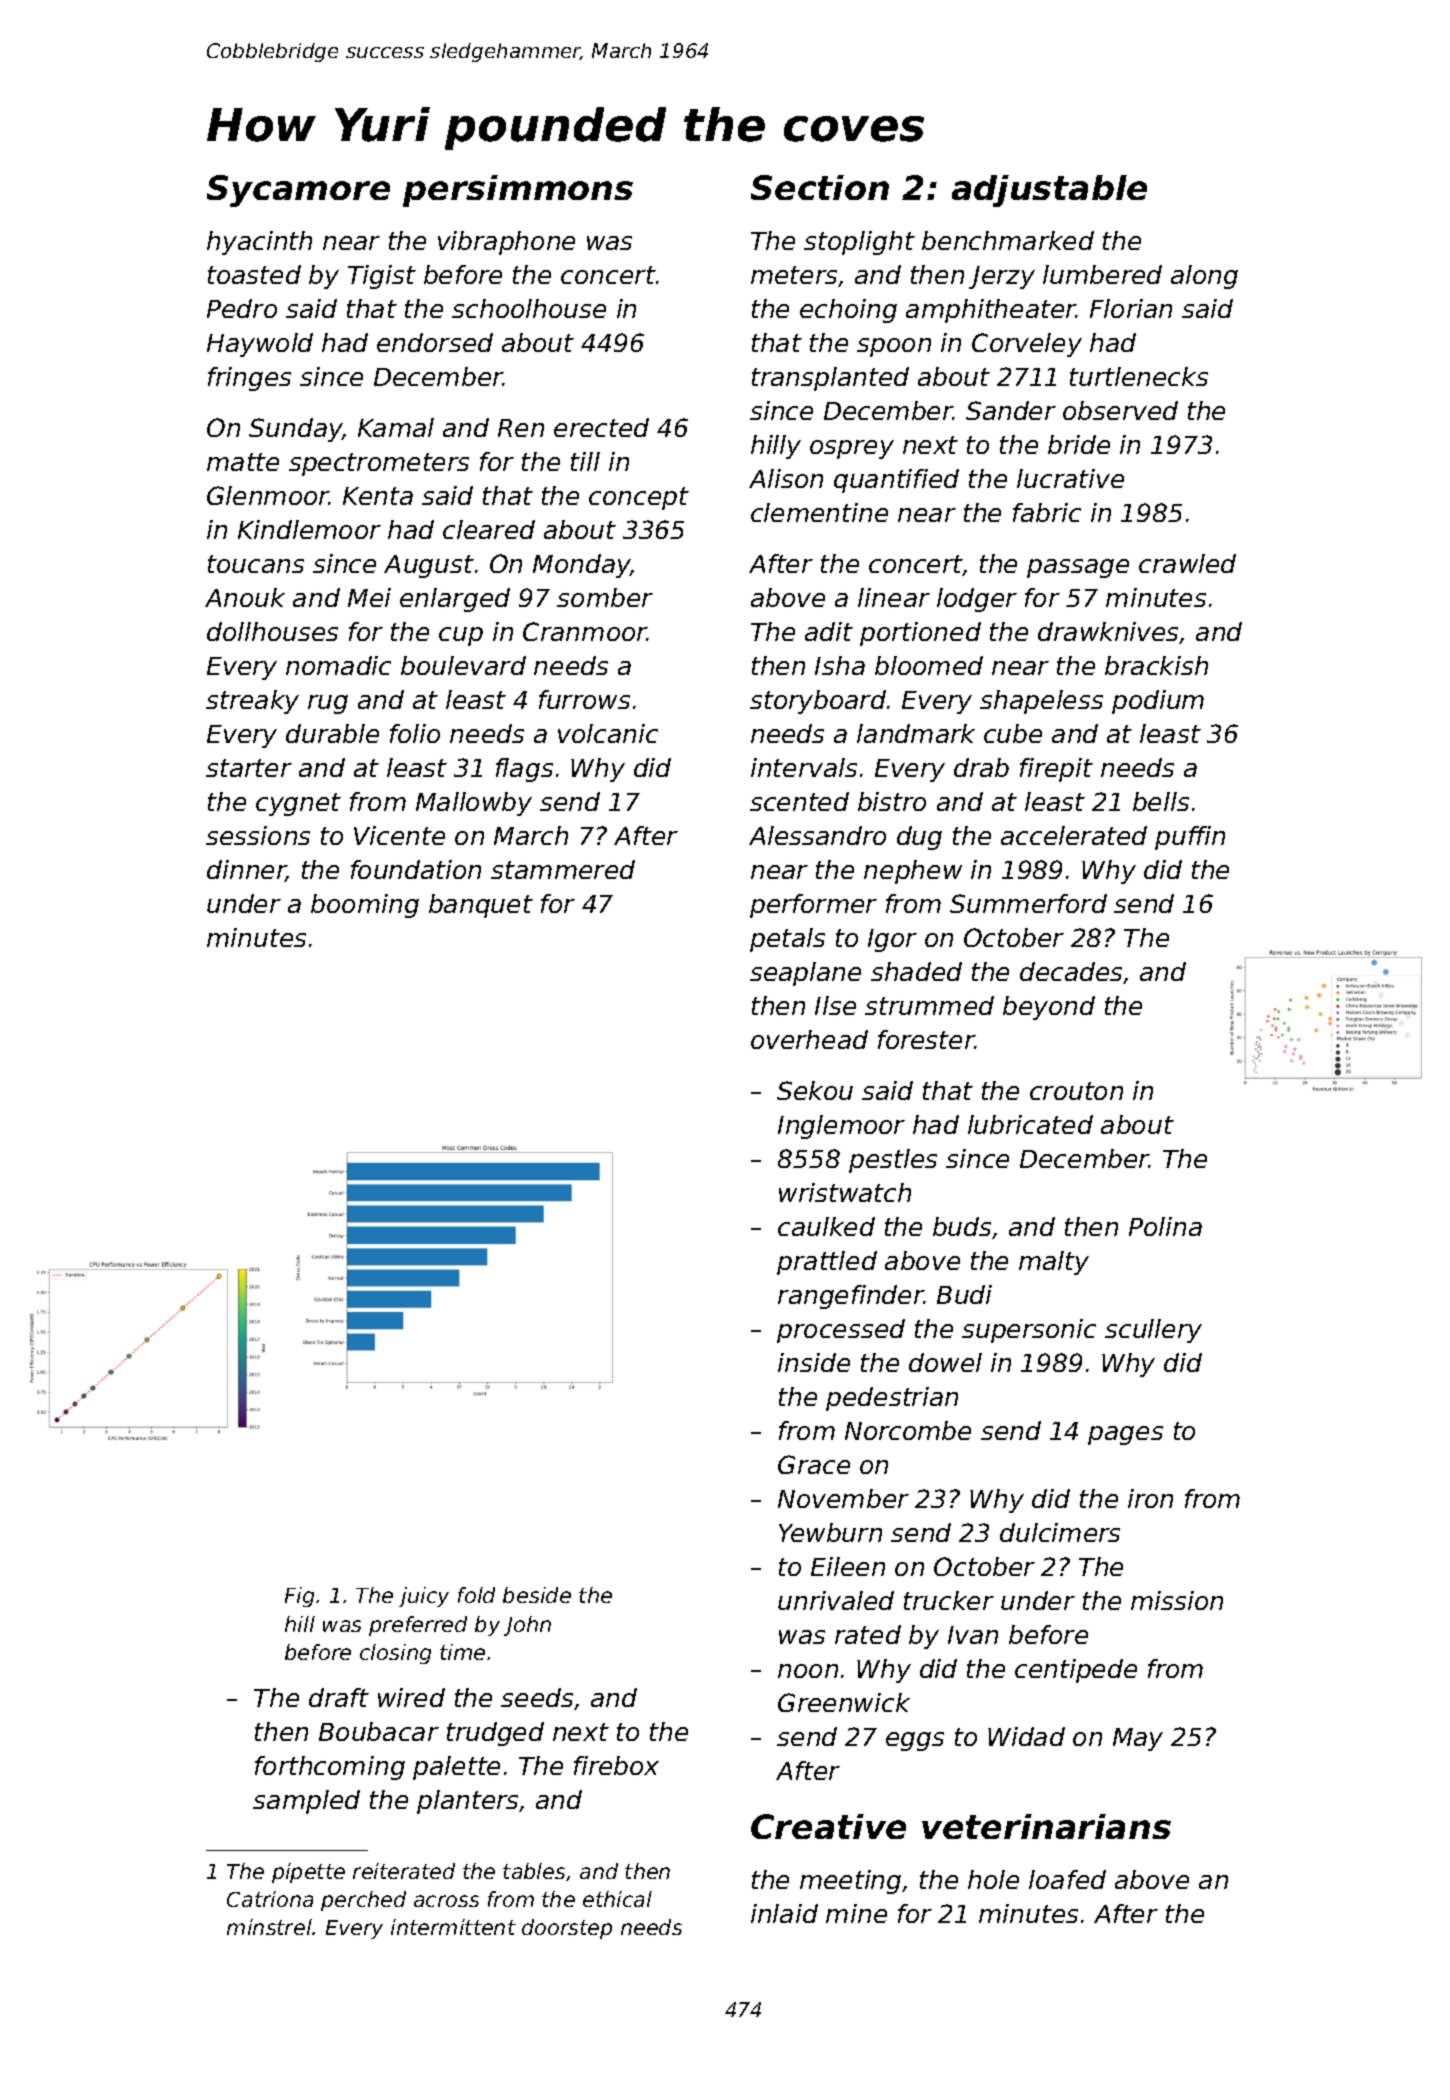 The height and width of the document is (2100, 1450). What do you see at coordinates (830, 379) in the document?
I see `transplanted` at bounding box center [830, 379].
